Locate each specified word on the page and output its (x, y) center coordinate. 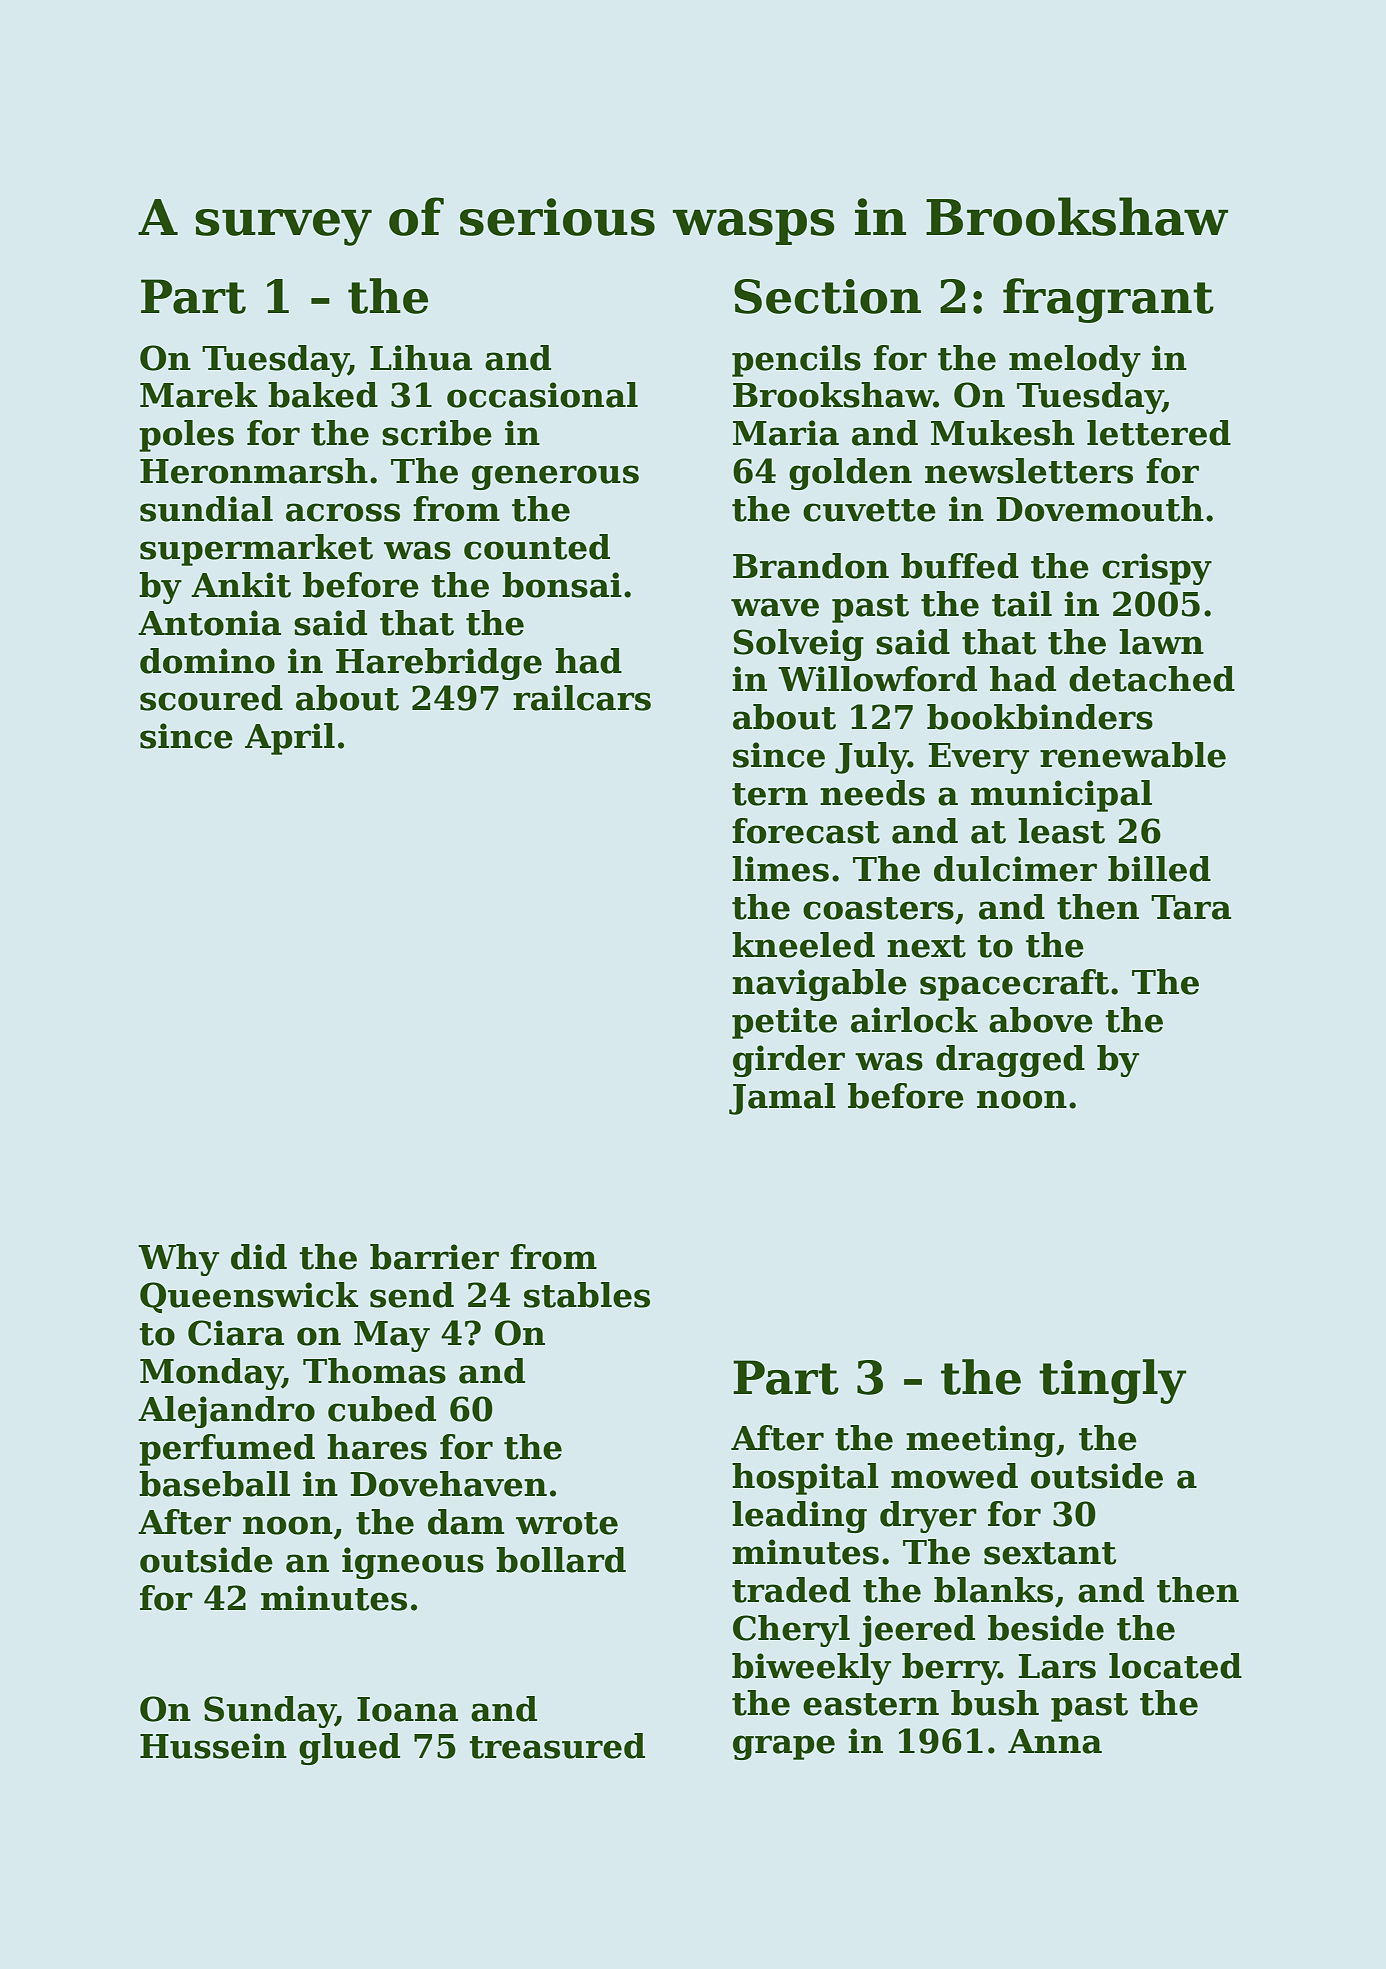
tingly (1112, 1381)
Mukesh (1003, 433)
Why (178, 1260)
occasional (542, 395)
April (290, 739)
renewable (1133, 755)
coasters (878, 908)
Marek (199, 395)
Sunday (270, 1712)
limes (780, 869)
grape (784, 1747)
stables (587, 1295)
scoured (211, 698)
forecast (806, 831)
